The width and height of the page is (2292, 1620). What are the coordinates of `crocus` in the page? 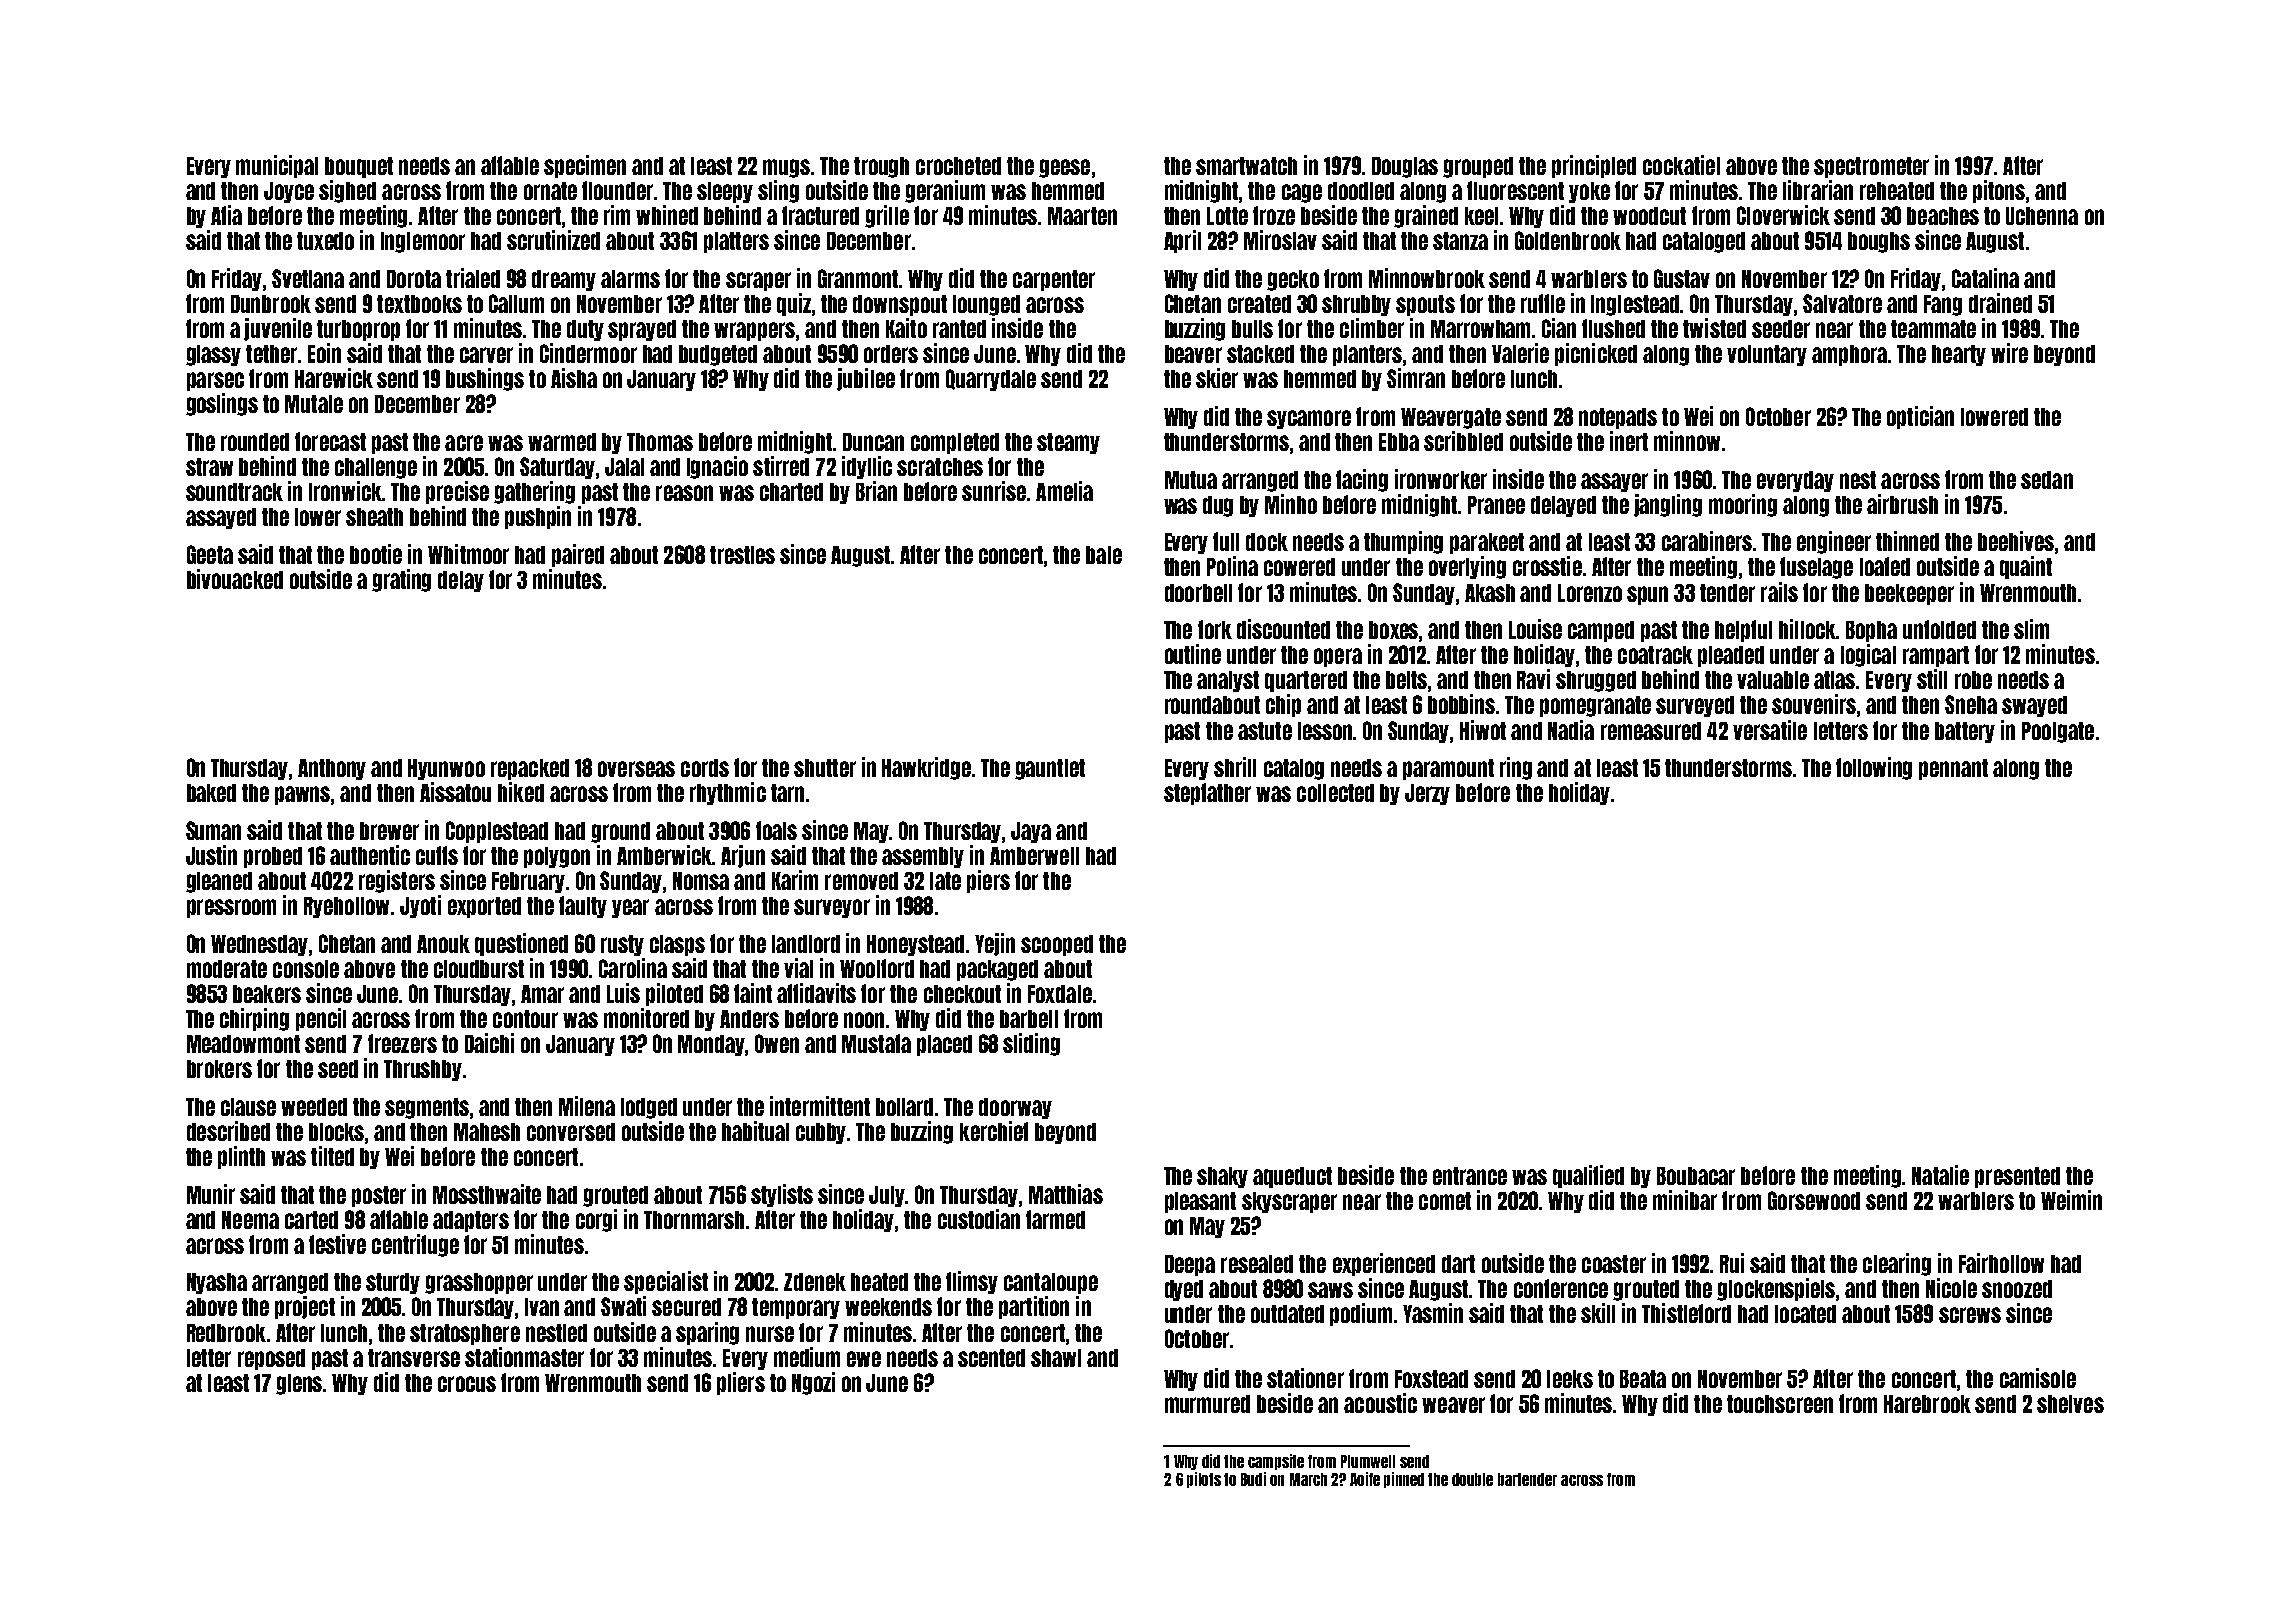 It's located at (467, 1384).
